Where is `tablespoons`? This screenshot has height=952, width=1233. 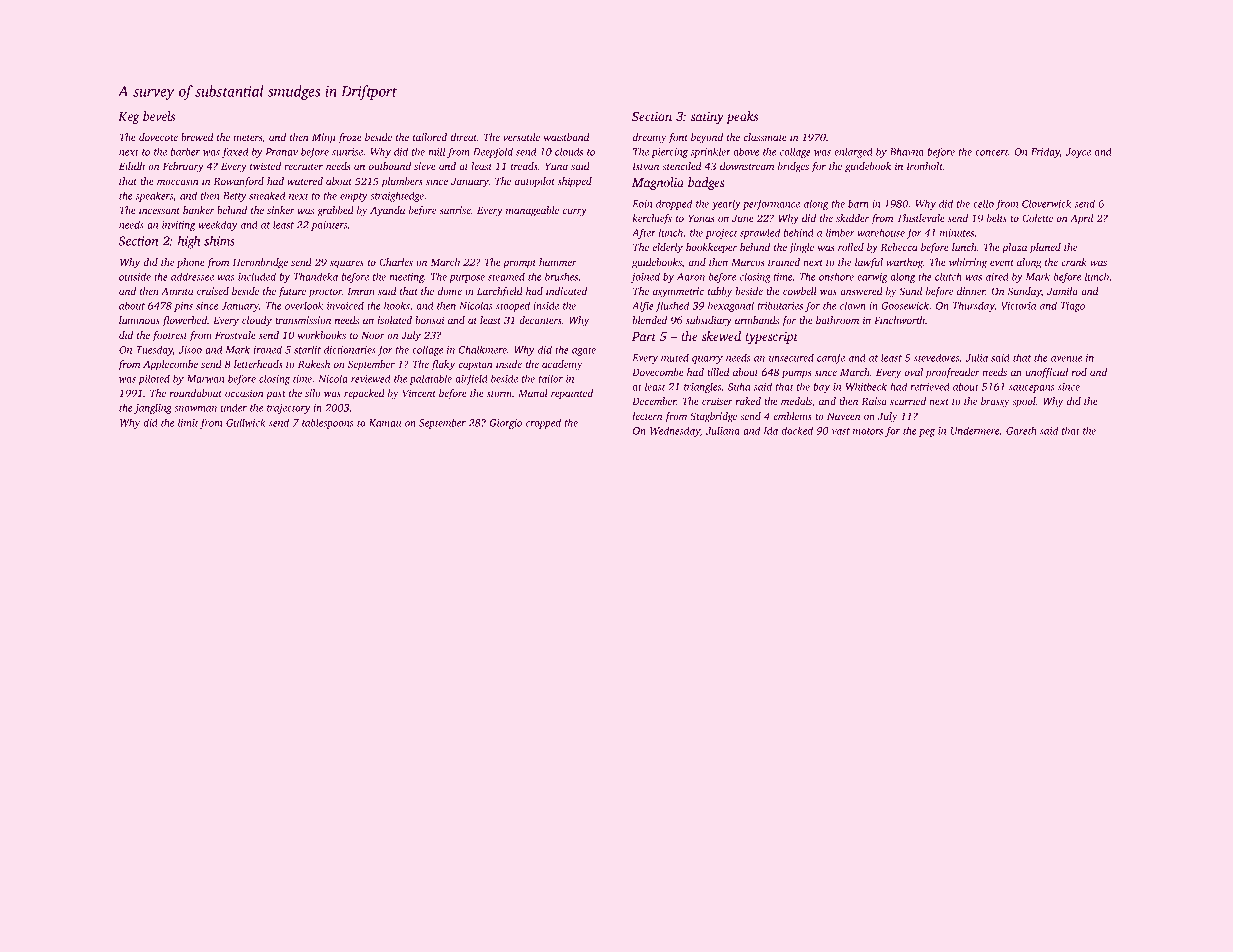
tablespoons is located at coordinates (327, 423).
